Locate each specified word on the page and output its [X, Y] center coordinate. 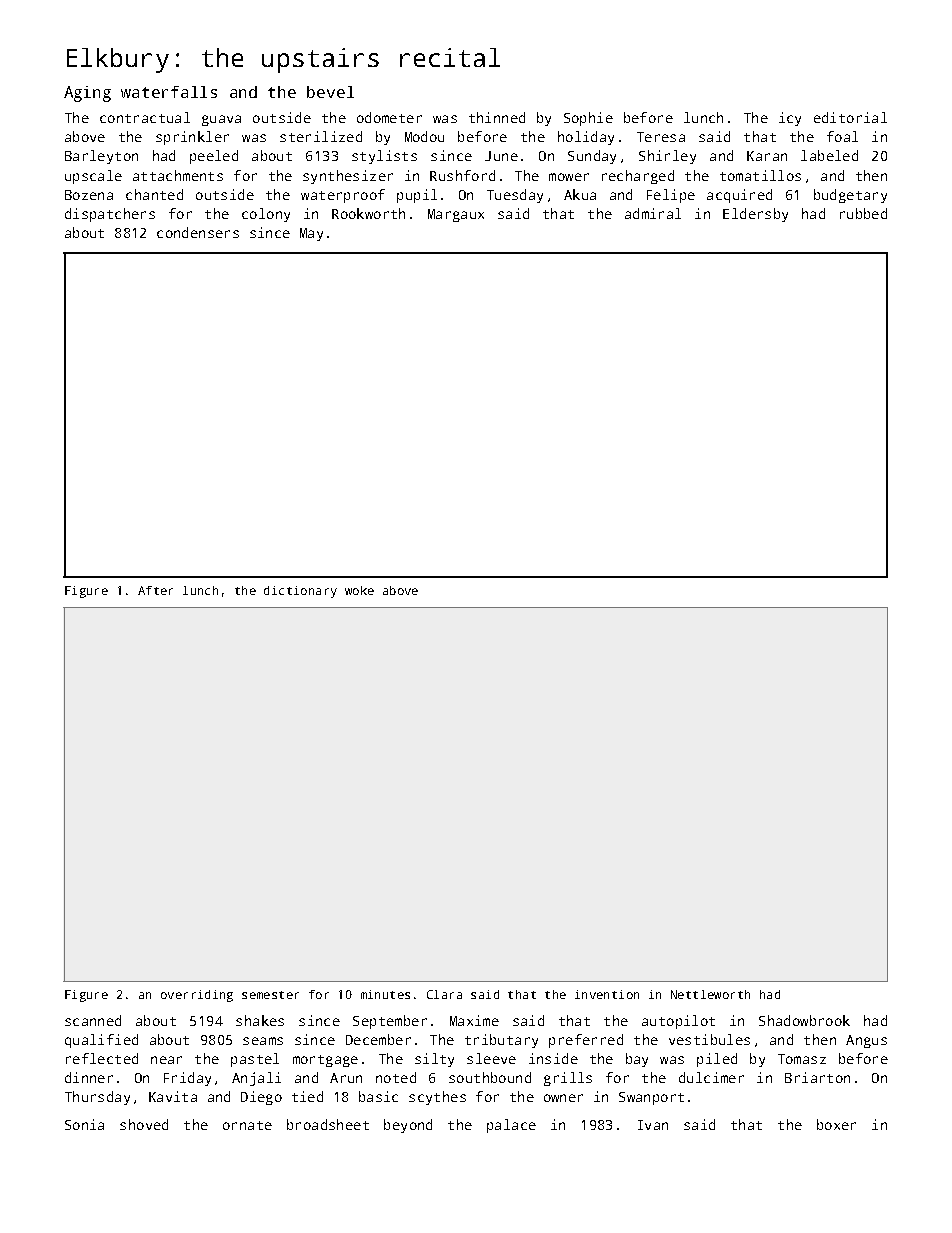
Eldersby [755, 215]
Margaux [456, 215]
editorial [850, 117]
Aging [87, 94]
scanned [93, 1020]
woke [359, 590]
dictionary [300, 592]
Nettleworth [710, 994]
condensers [198, 232]
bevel [330, 92]
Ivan [653, 1125]
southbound [490, 1077]
